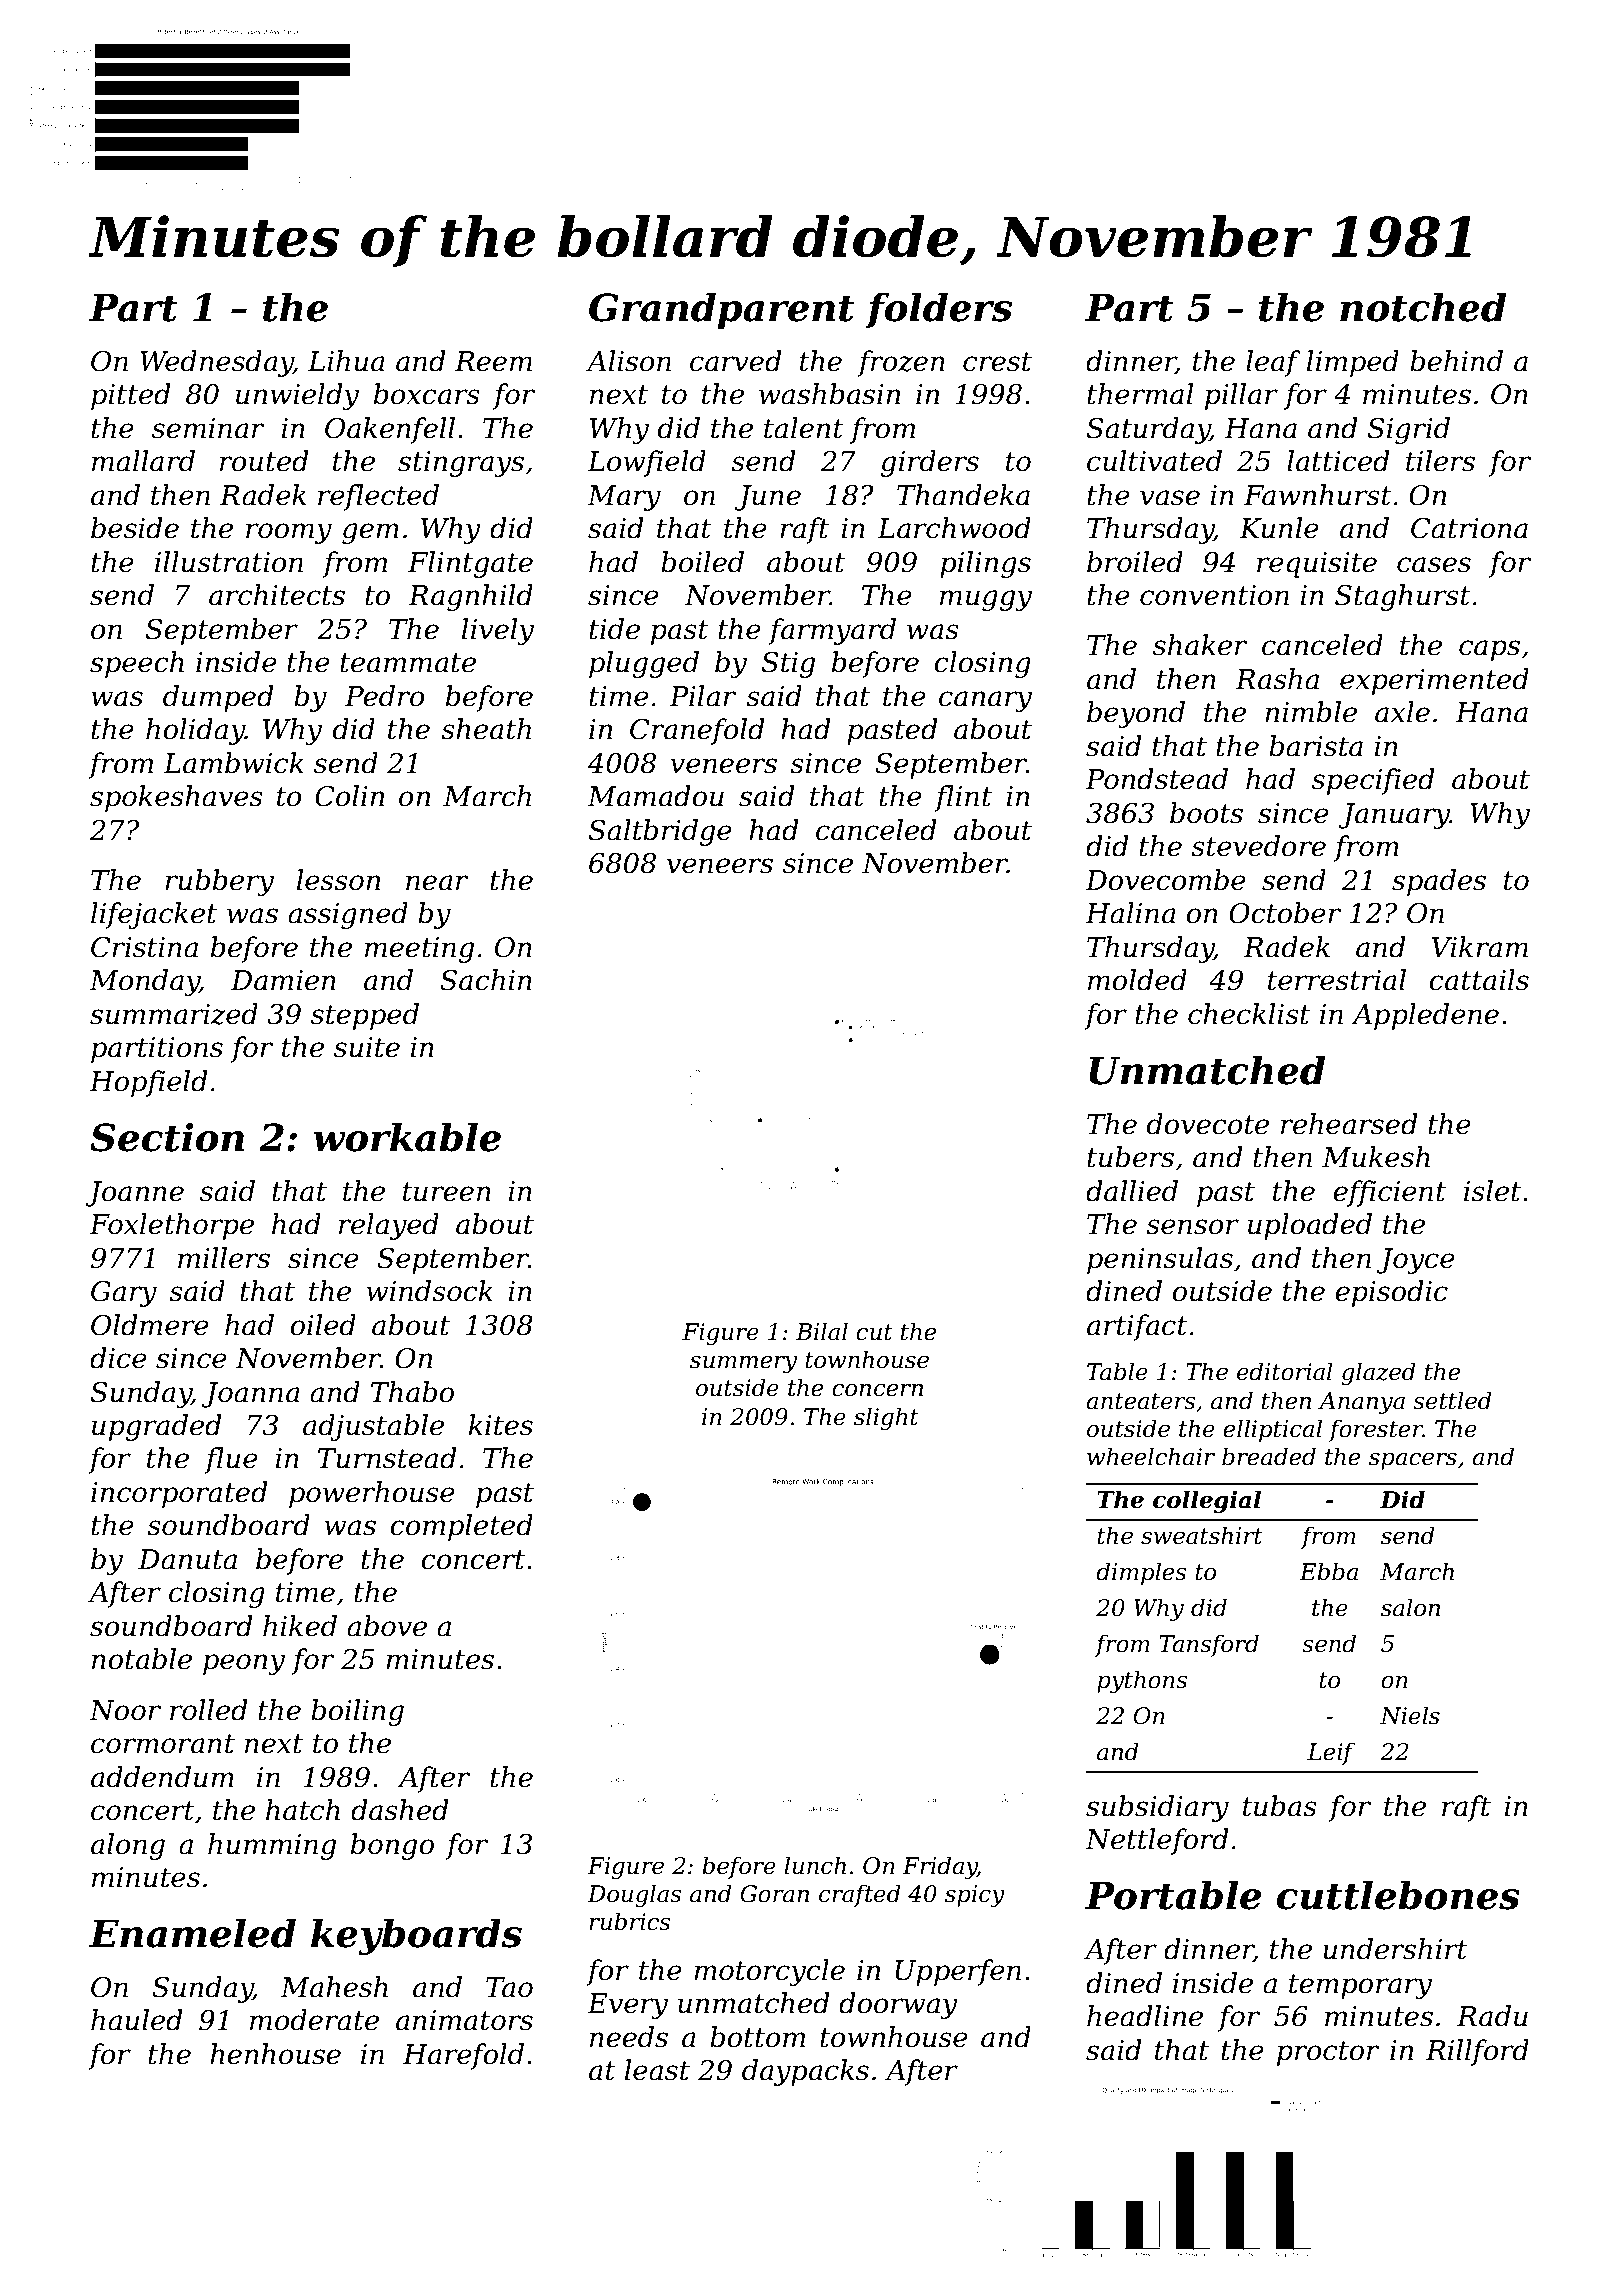  What do you see at coordinates (367, 1047) in the screenshot?
I see `suite` at bounding box center [367, 1047].
